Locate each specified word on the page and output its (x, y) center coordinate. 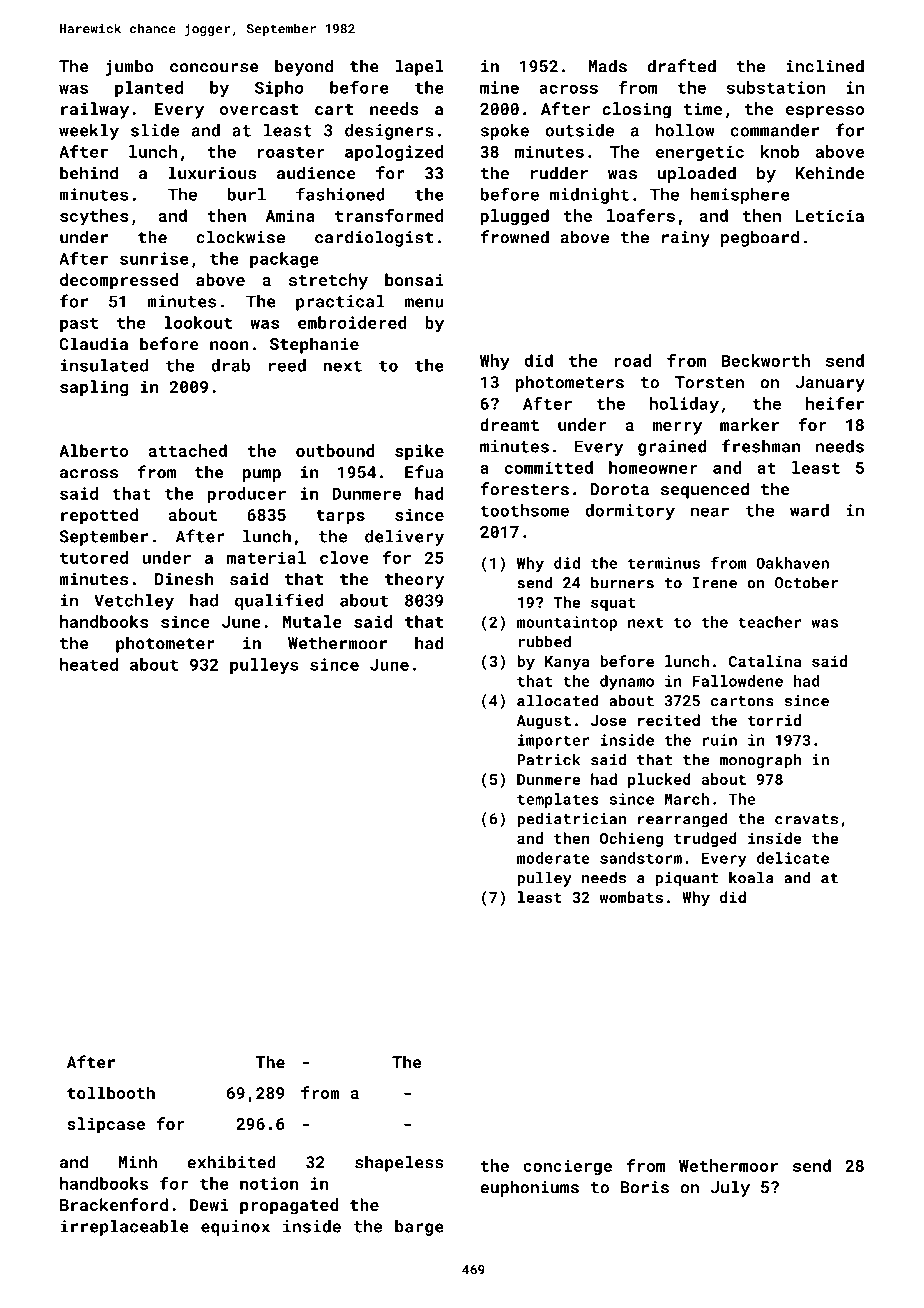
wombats (631, 897)
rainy (686, 239)
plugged (515, 217)
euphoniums (529, 1188)
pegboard (760, 238)
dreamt (509, 424)
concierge (567, 1167)
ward (809, 510)
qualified (279, 601)
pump (262, 475)
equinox (235, 1228)
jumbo (130, 67)
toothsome (524, 510)
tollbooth (111, 1092)
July (730, 1188)
